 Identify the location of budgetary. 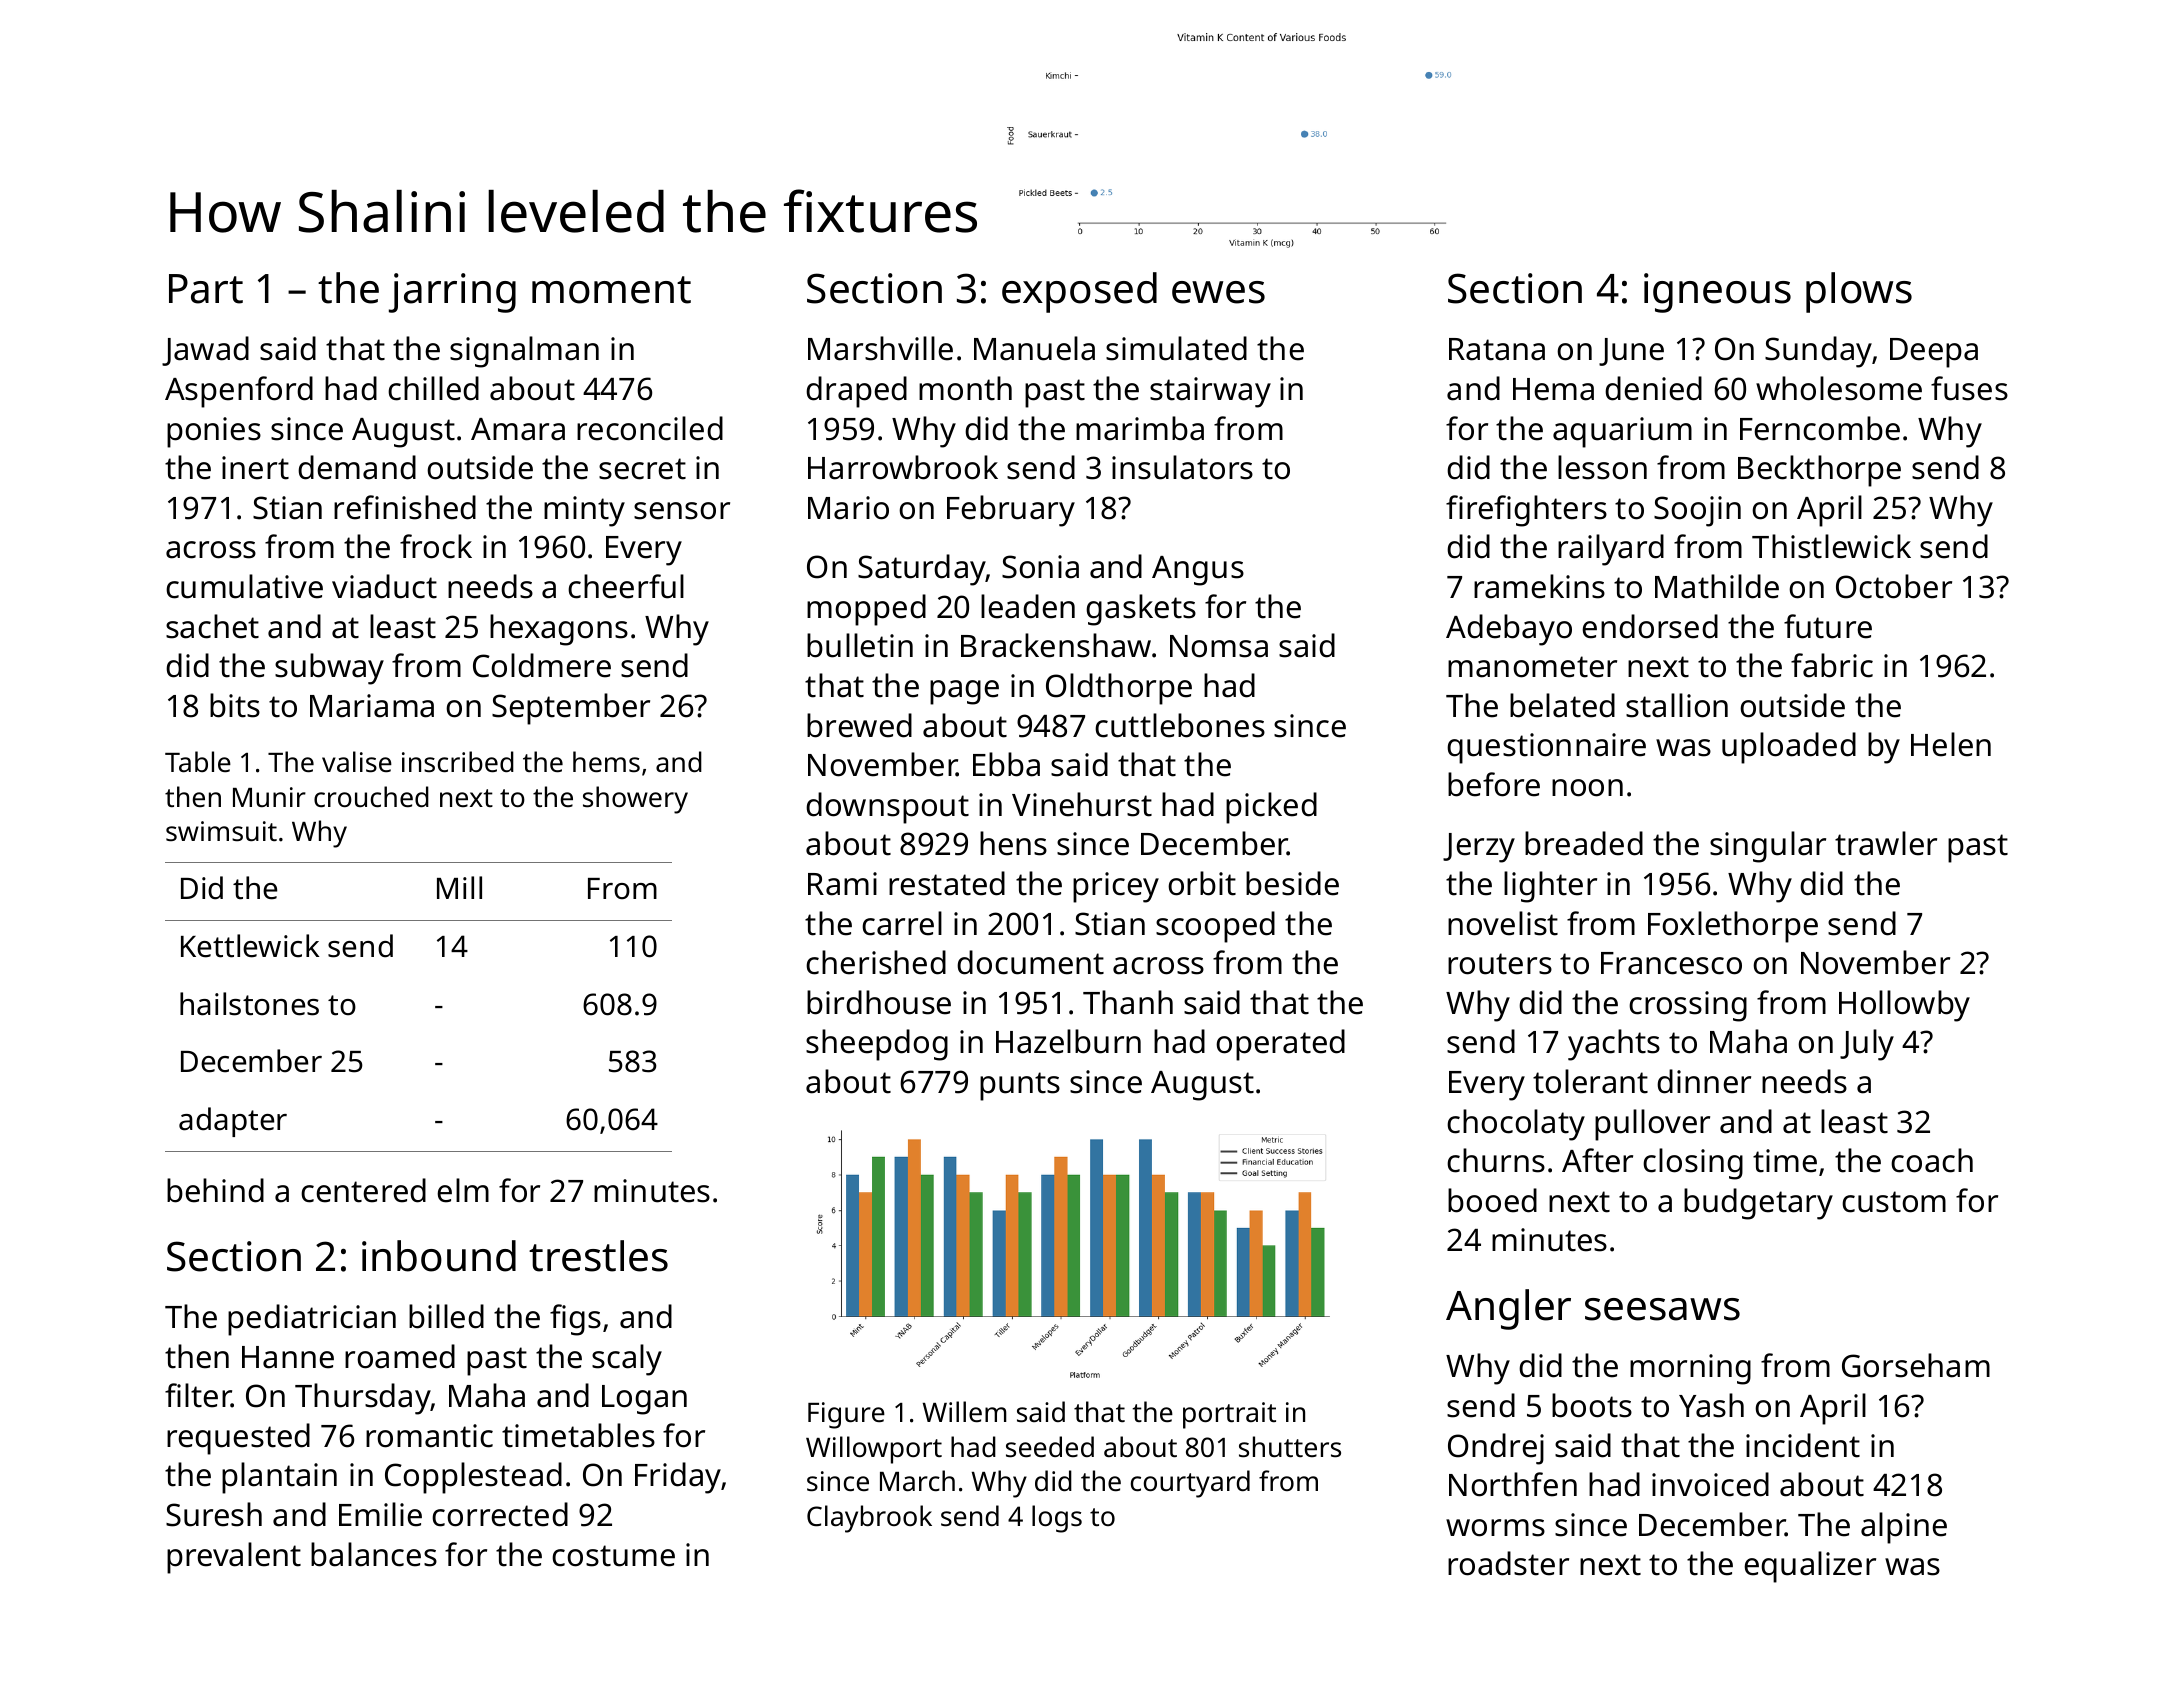
(1758, 1204).
